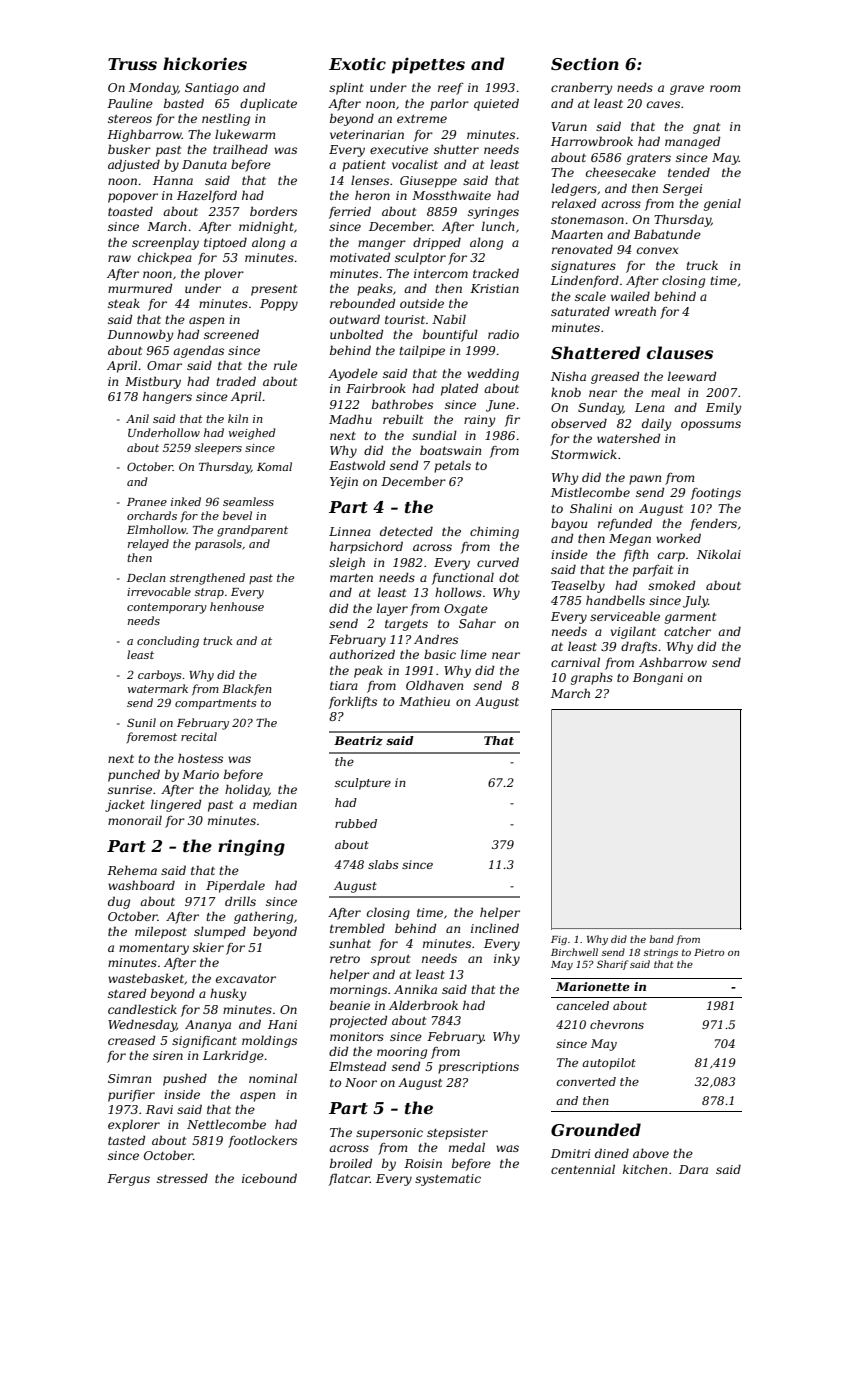  Describe the element at coordinates (662, 939) in the page. I see `band` at that location.
